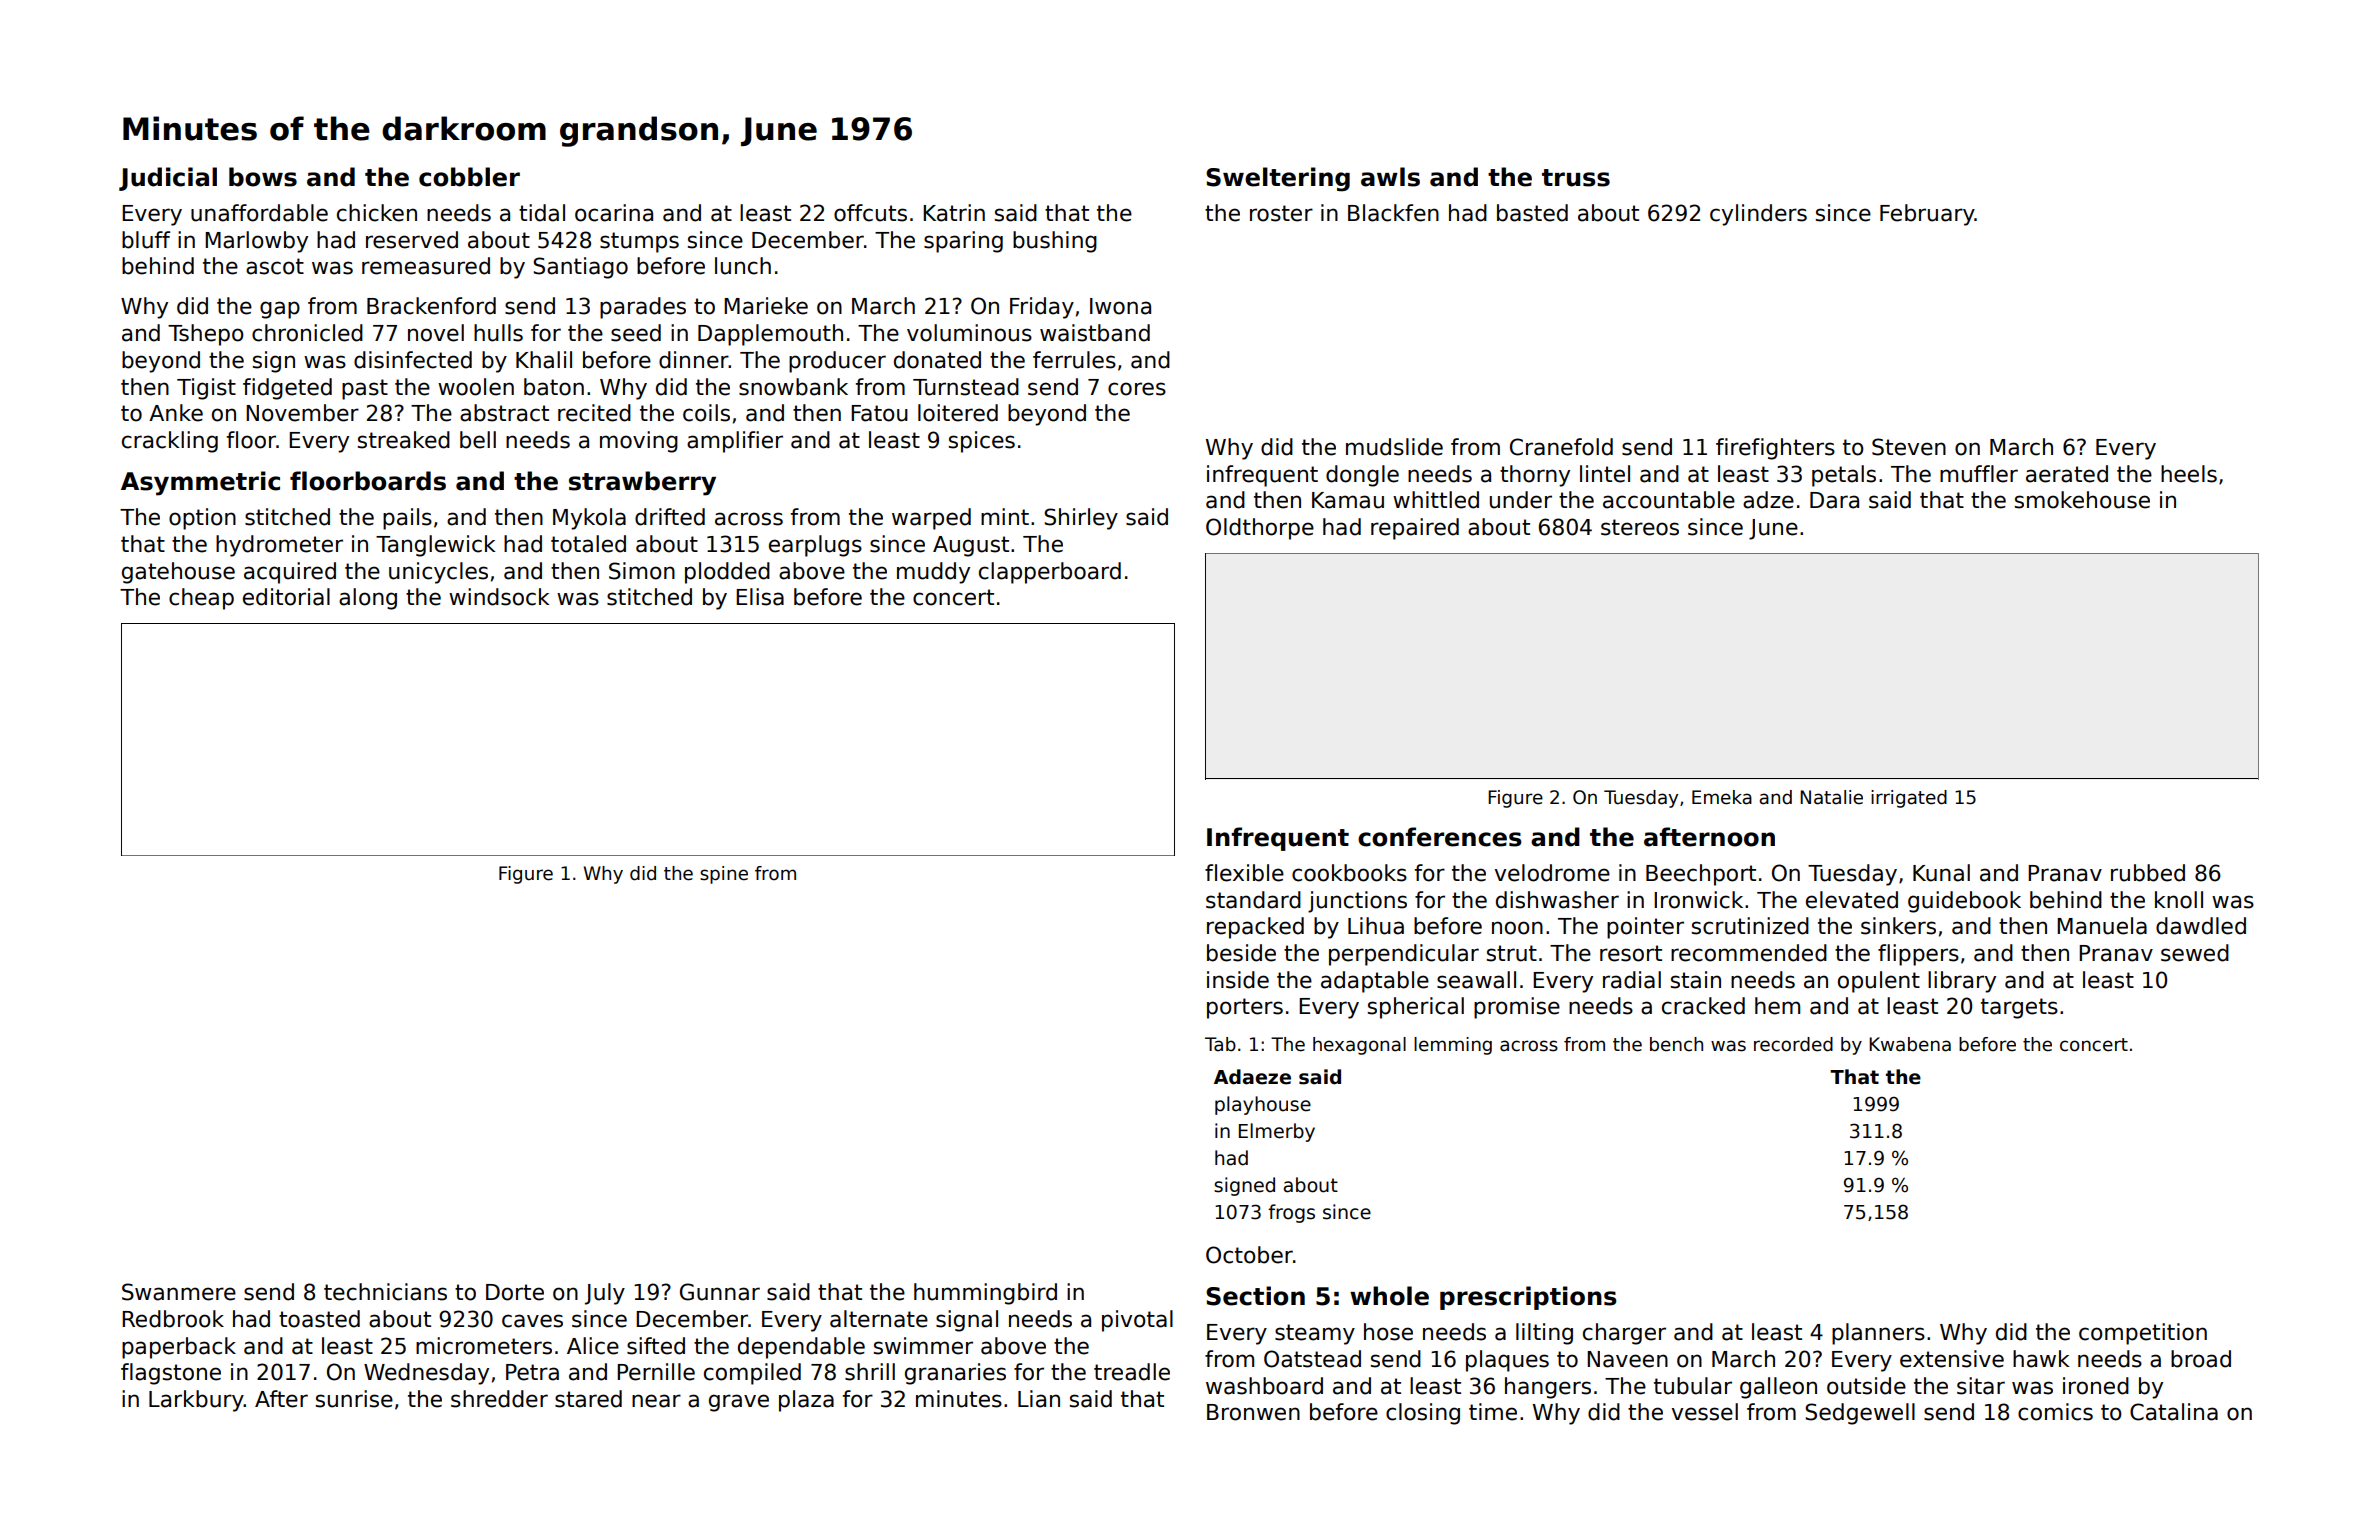 This document has width=2380, height=1540. Describe the element at coordinates (196, 1401) in the document. I see `Larkbury` at that location.
